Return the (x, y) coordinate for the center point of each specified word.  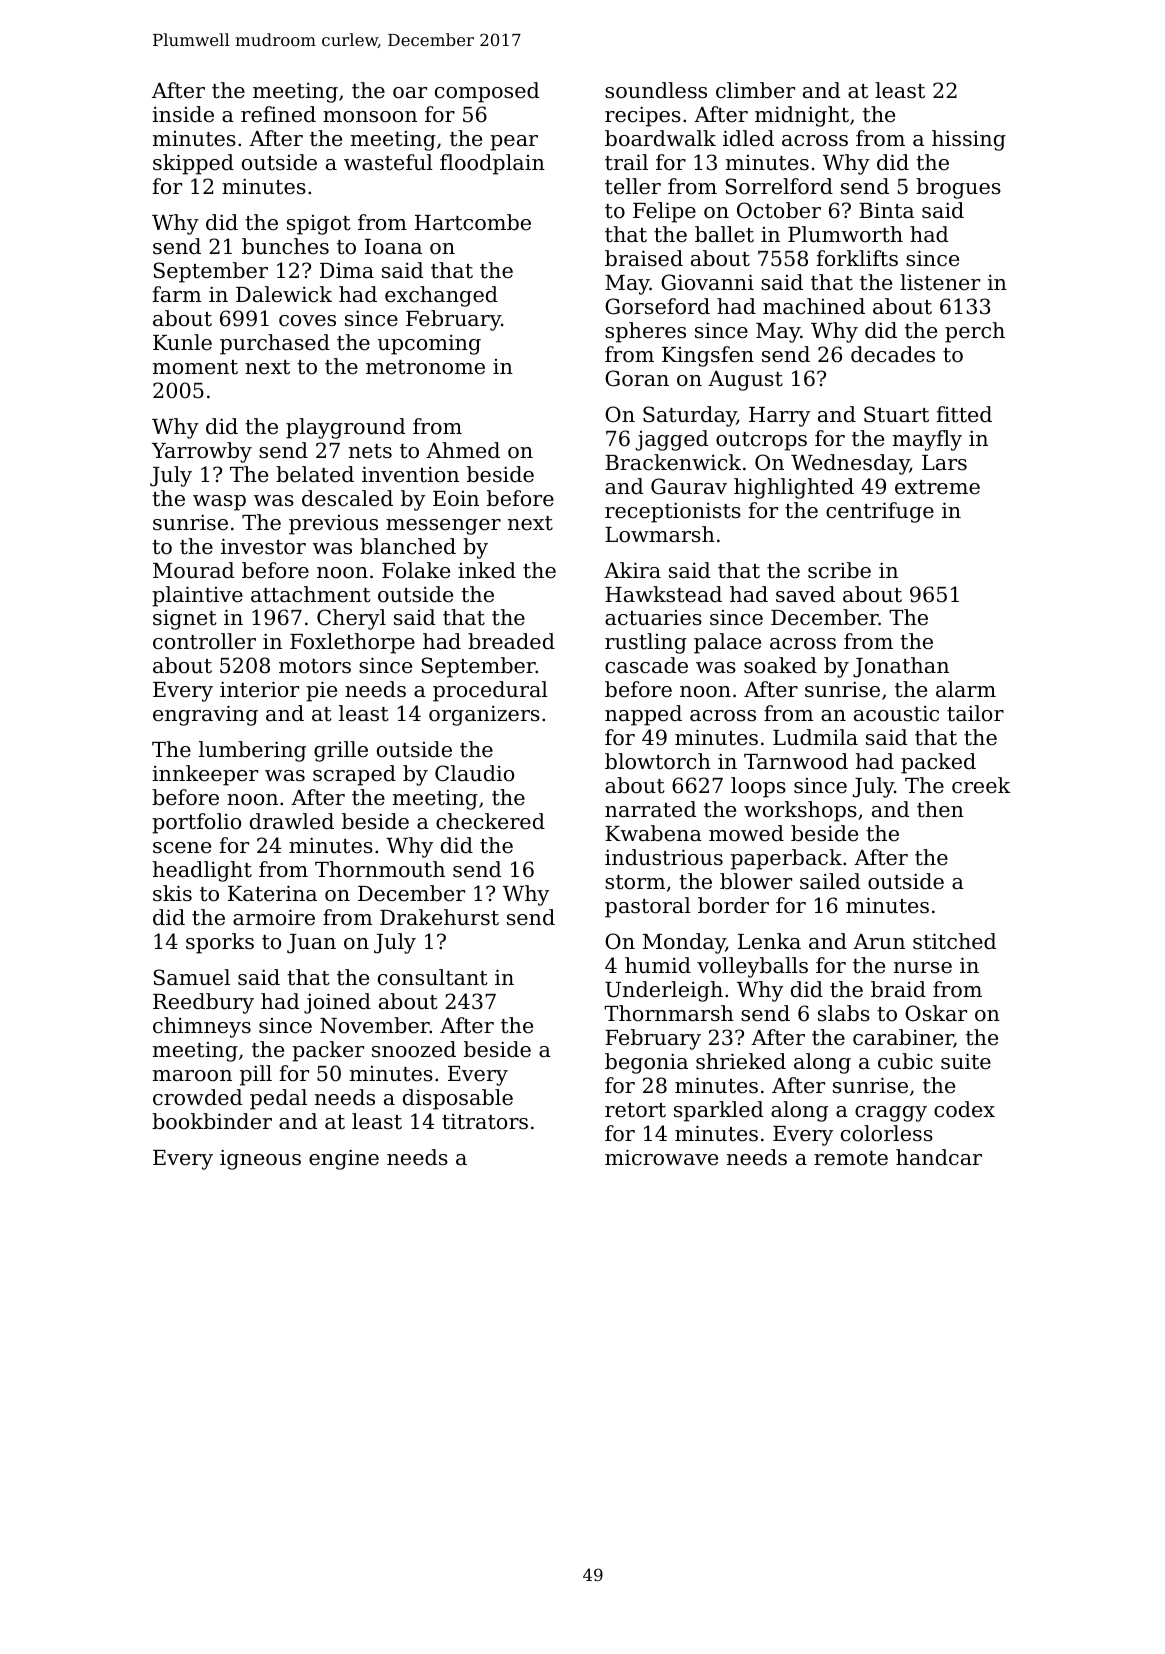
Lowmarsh (660, 534)
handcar (939, 1157)
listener (940, 282)
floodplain (492, 164)
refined (278, 114)
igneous (260, 1159)
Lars (944, 463)
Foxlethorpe (352, 643)
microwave (661, 1157)
